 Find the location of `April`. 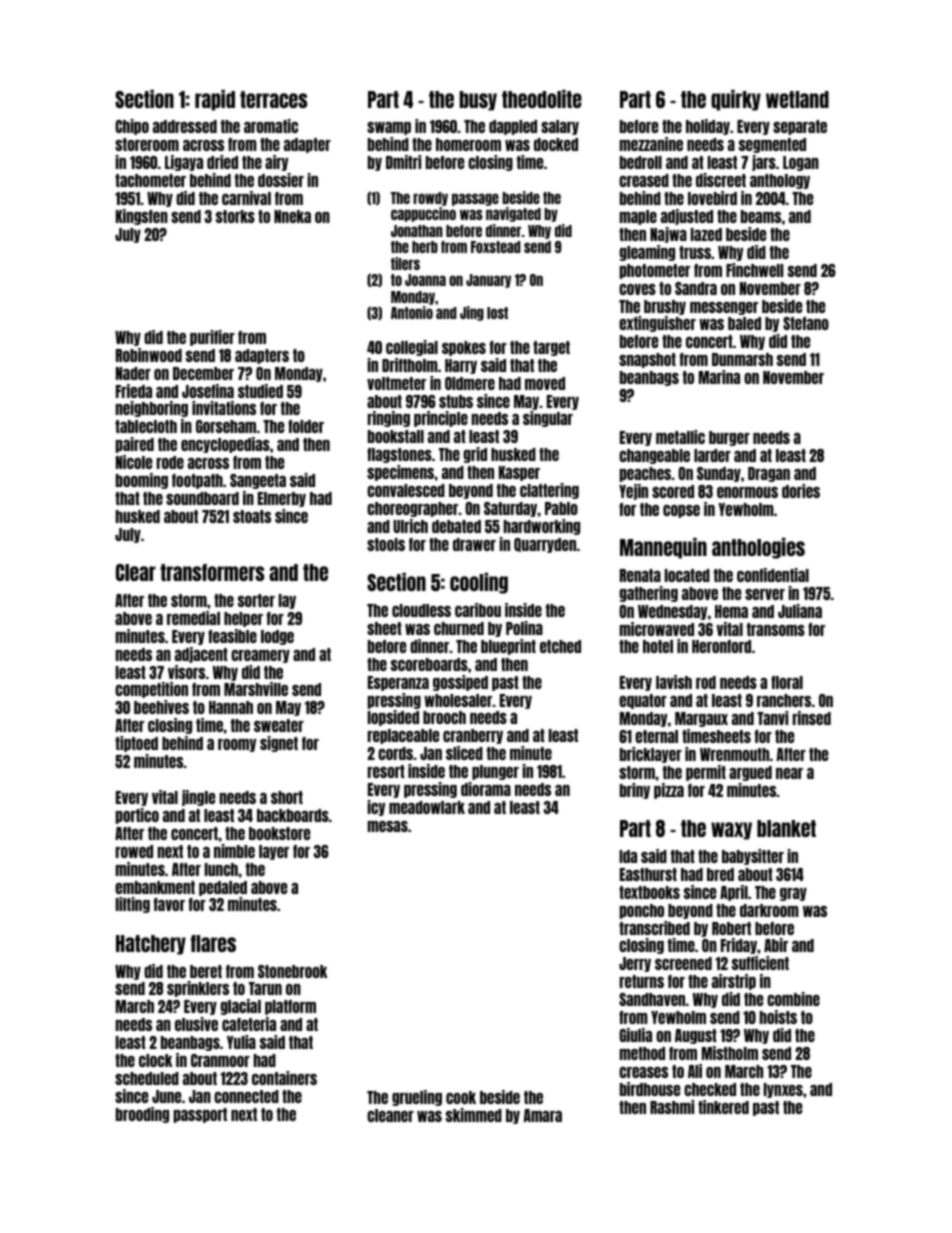

April is located at coordinates (734, 893).
